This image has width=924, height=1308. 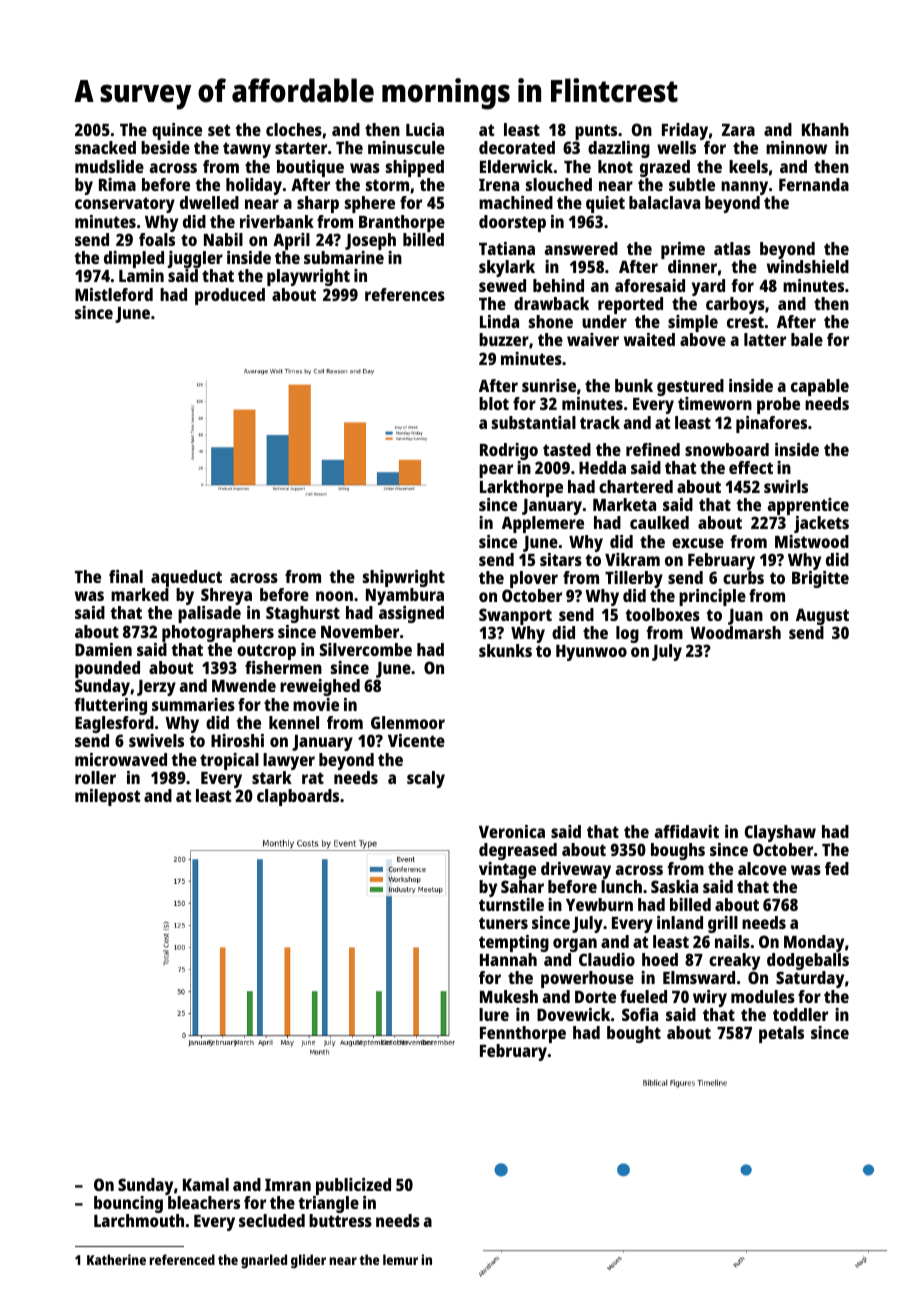 What do you see at coordinates (426, 779) in the image?
I see `scaly` at bounding box center [426, 779].
